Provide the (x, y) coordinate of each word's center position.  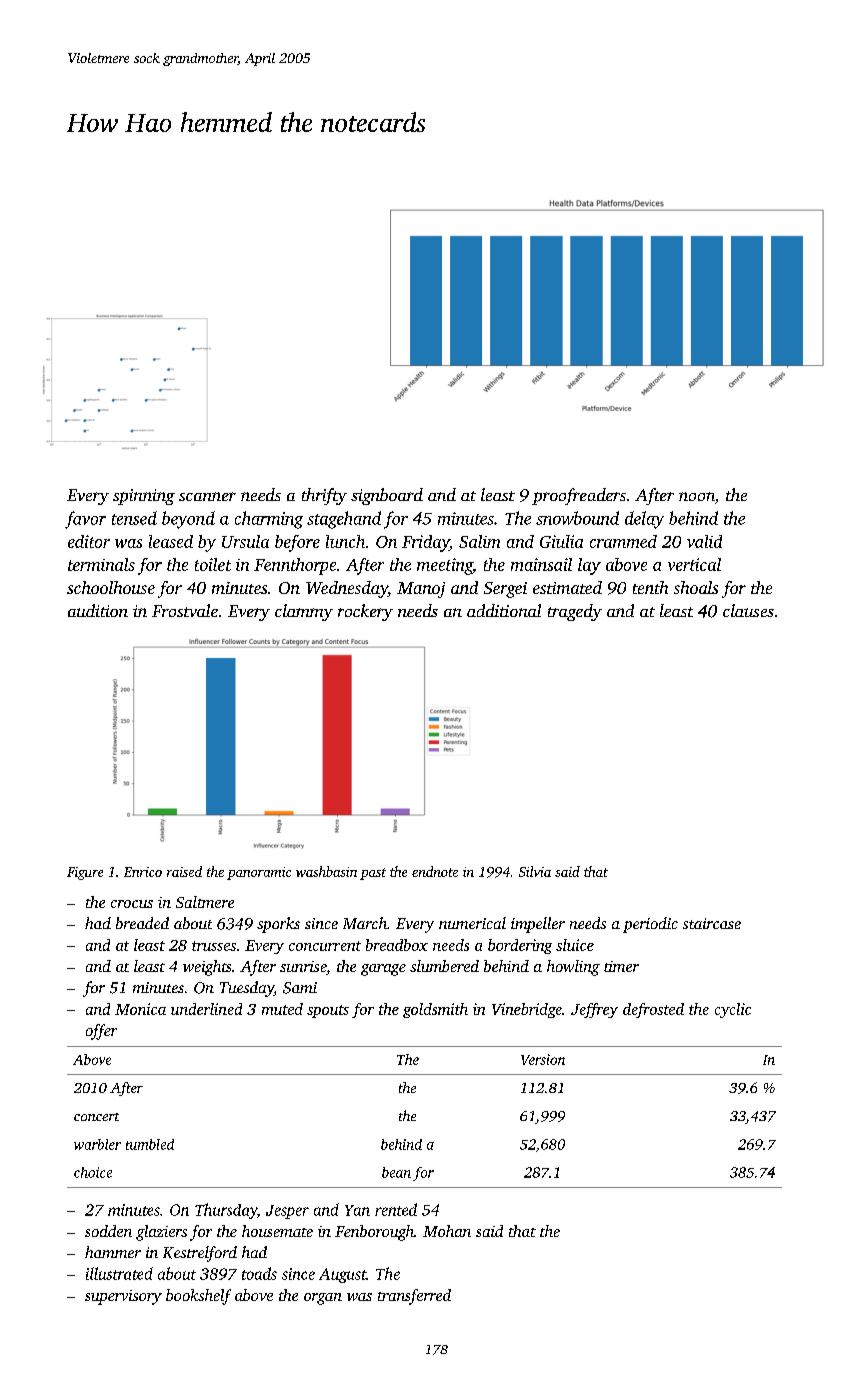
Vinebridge (527, 1010)
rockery (365, 612)
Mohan (447, 1231)
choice (93, 1172)
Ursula (245, 541)
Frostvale (185, 610)
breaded (142, 923)
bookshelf (198, 1297)
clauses (748, 610)
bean (396, 1172)
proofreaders (579, 496)
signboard (387, 496)
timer (621, 966)
